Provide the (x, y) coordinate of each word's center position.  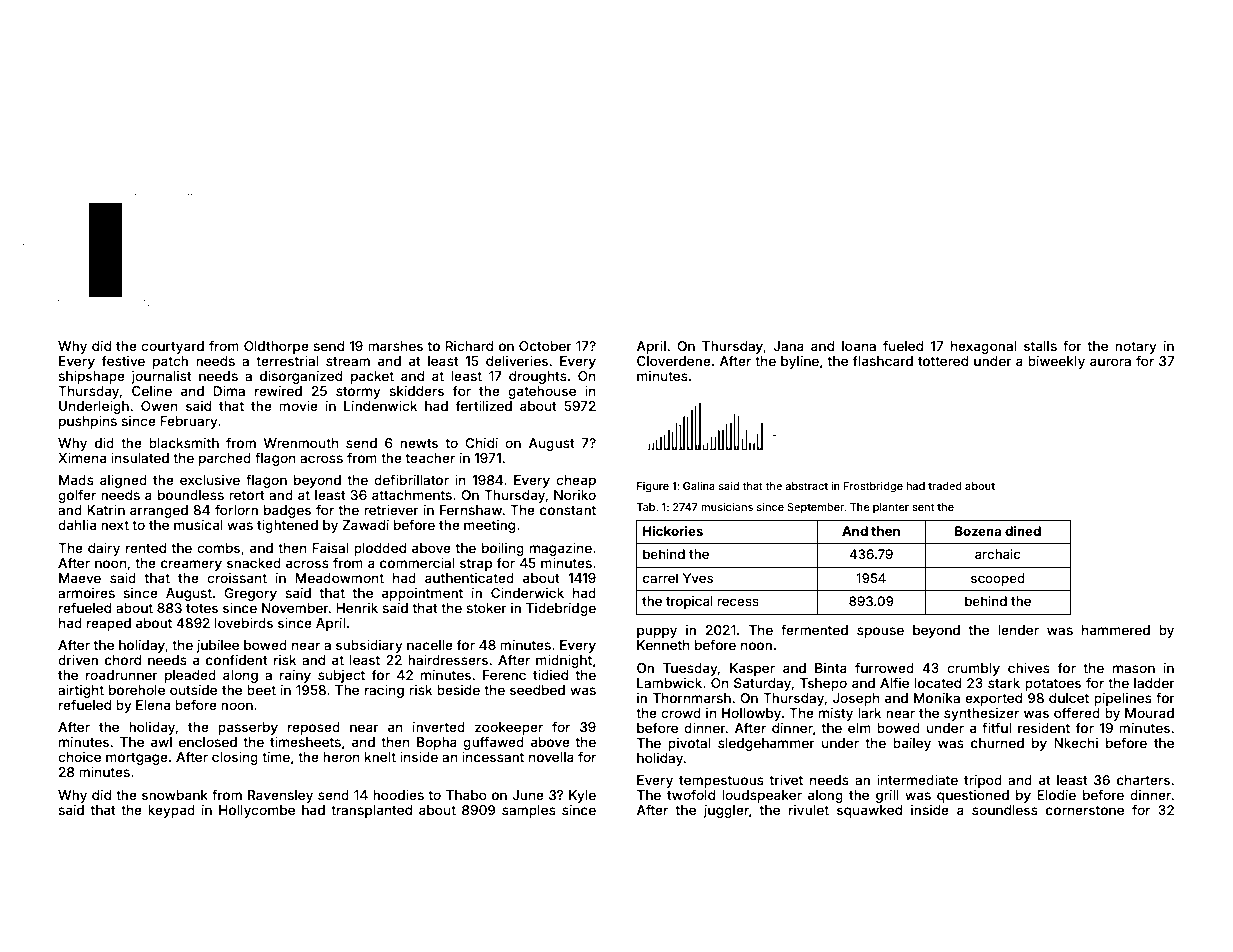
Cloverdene (674, 361)
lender (1018, 630)
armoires (86, 593)
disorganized (301, 377)
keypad (171, 811)
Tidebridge (561, 609)
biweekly (1056, 362)
